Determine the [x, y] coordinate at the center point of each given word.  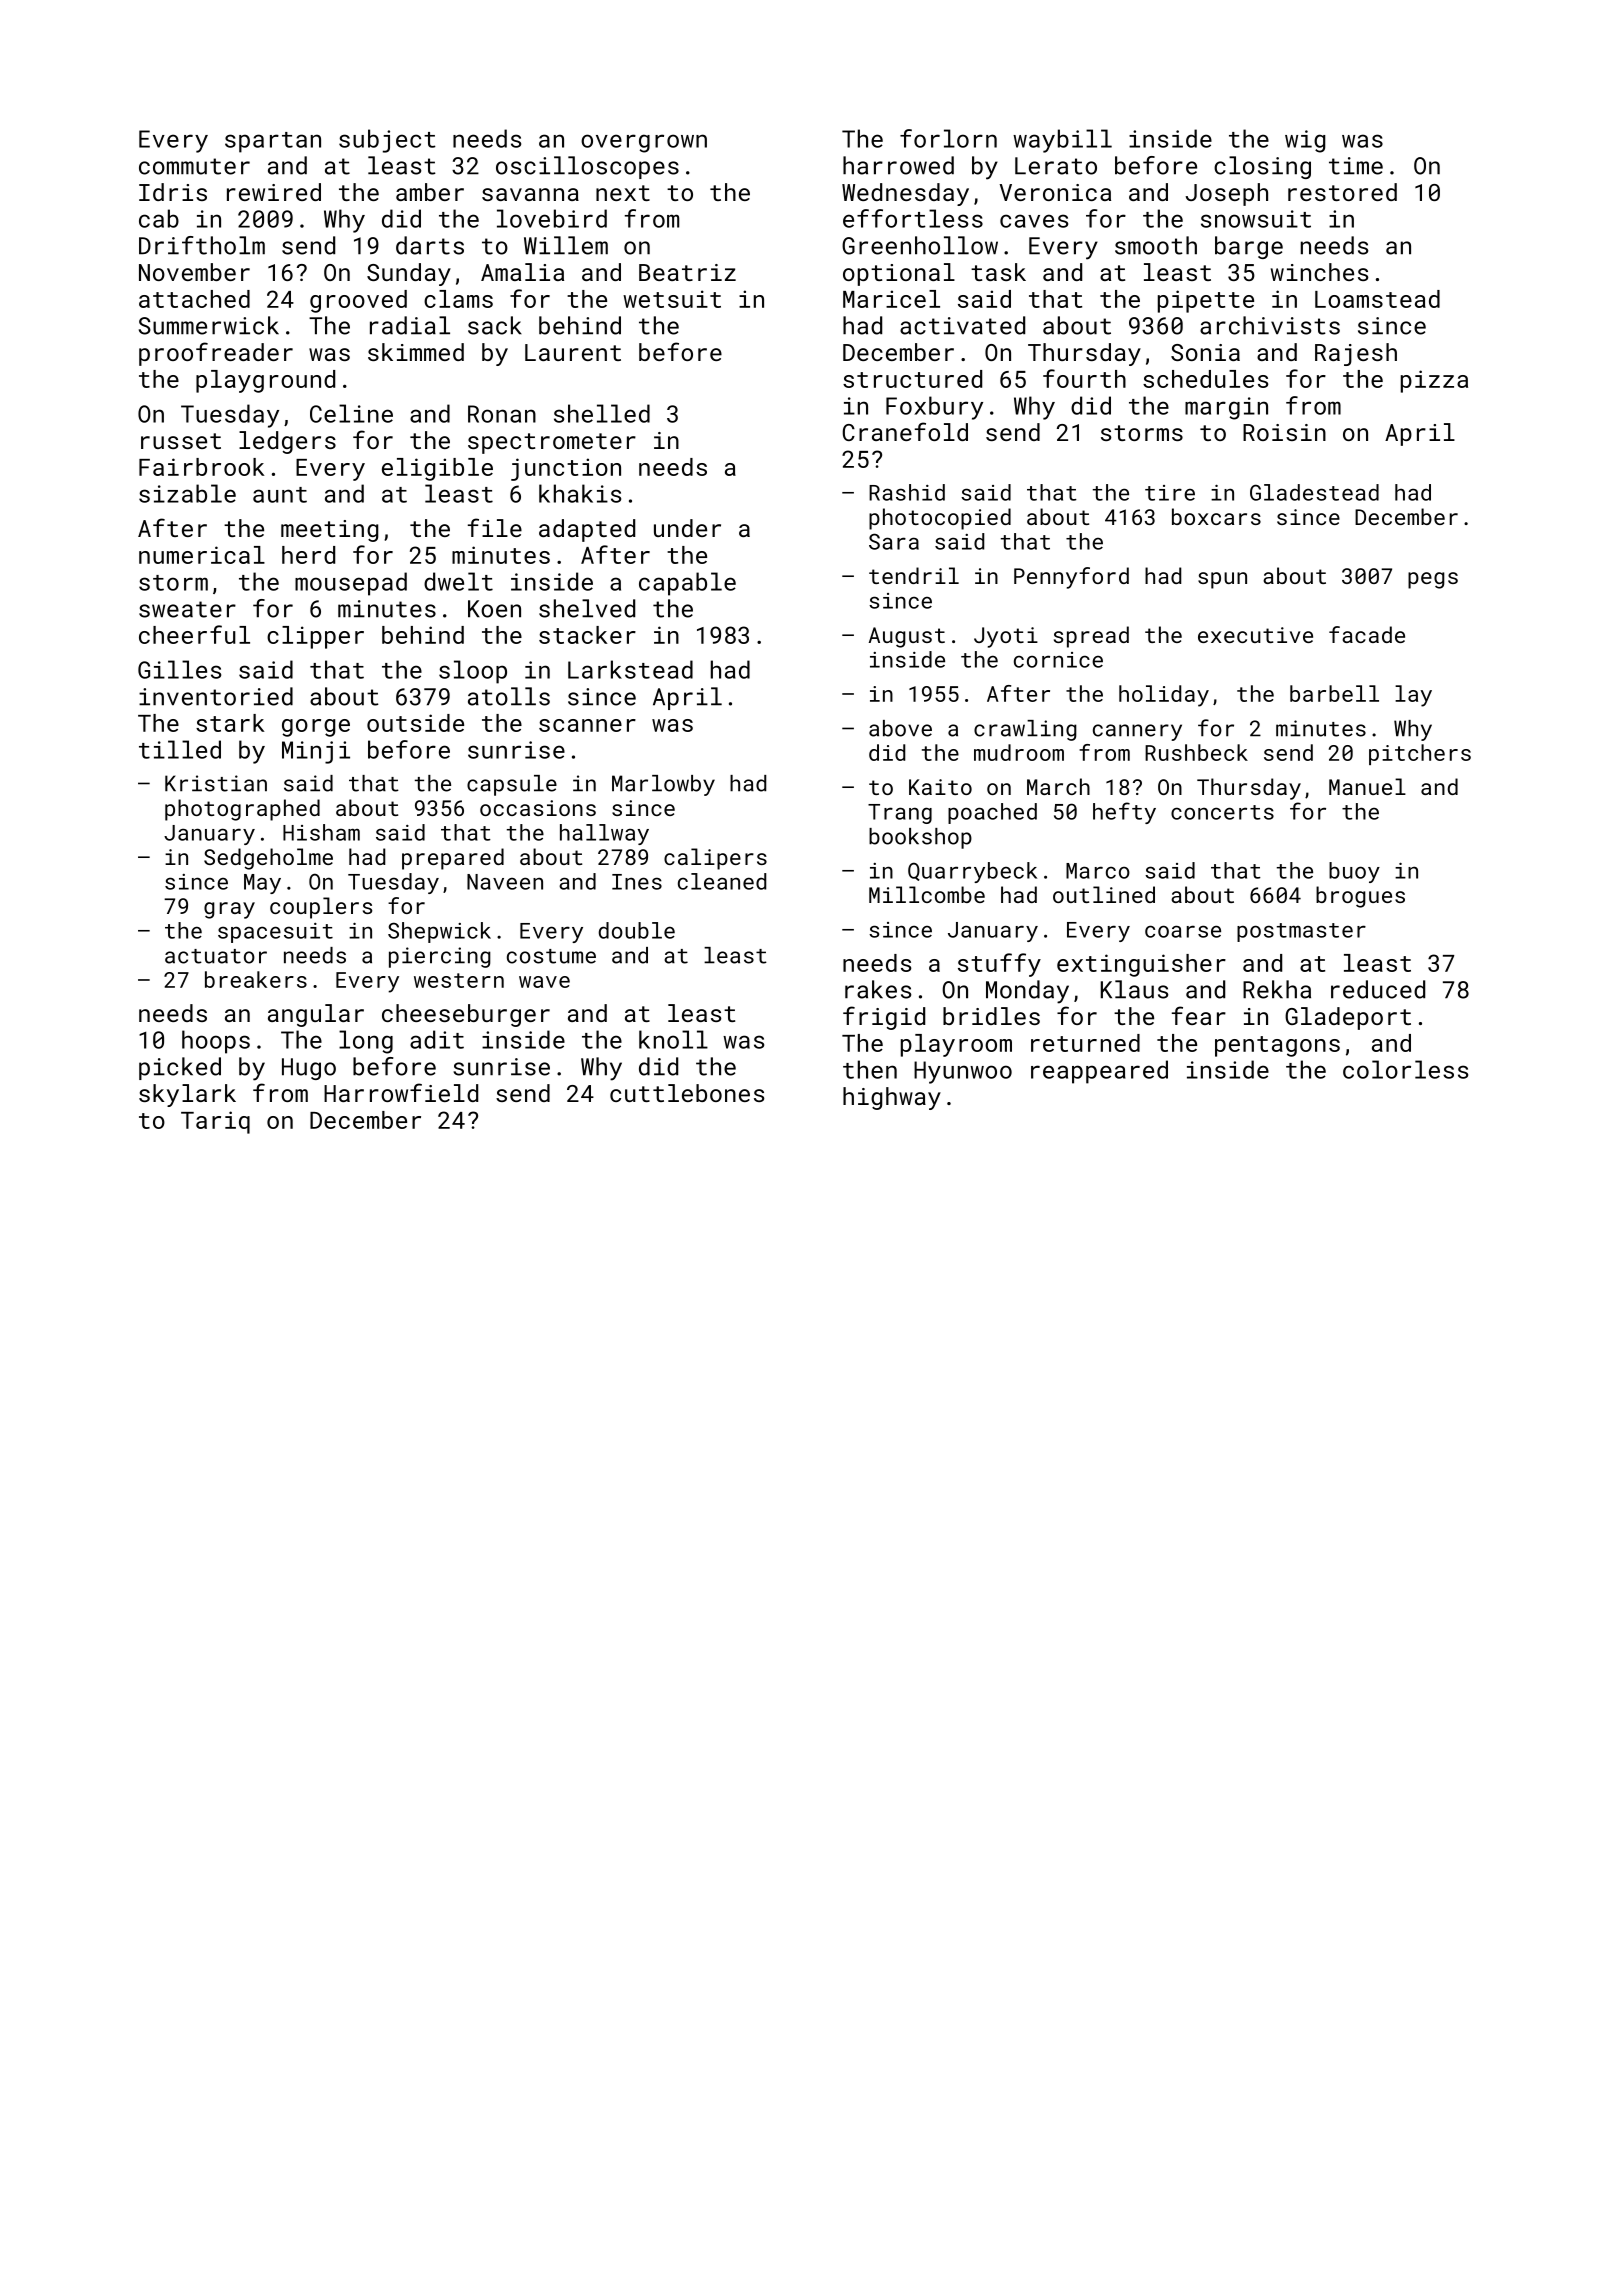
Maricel [891, 299]
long [366, 1042]
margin [1226, 408]
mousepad [351, 584]
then [870, 1069]
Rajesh [1356, 354]
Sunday [409, 274]
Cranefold [905, 431]
